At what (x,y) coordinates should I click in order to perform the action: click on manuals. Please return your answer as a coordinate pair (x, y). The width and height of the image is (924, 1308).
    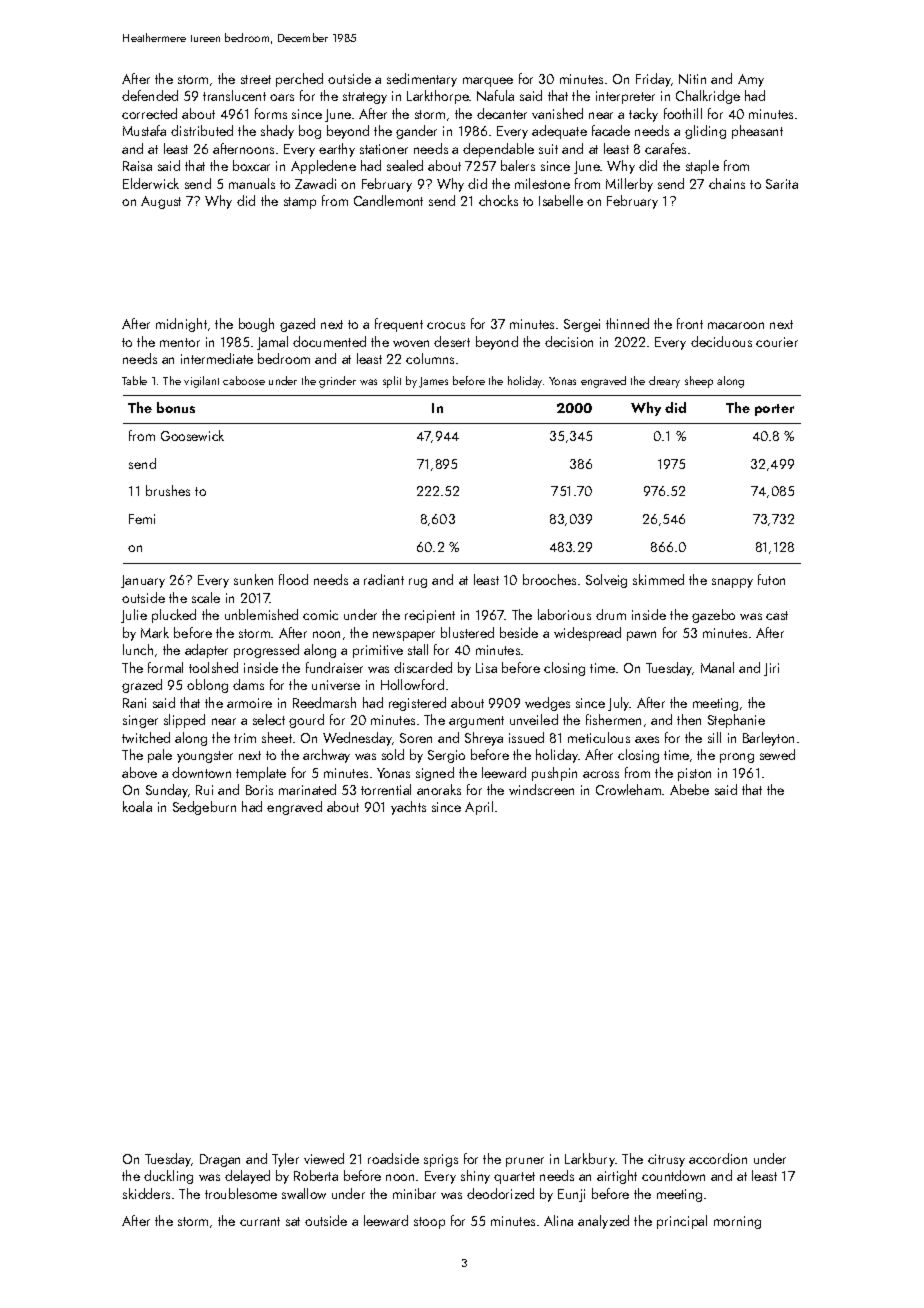
    Looking at the image, I should click on (252, 183).
